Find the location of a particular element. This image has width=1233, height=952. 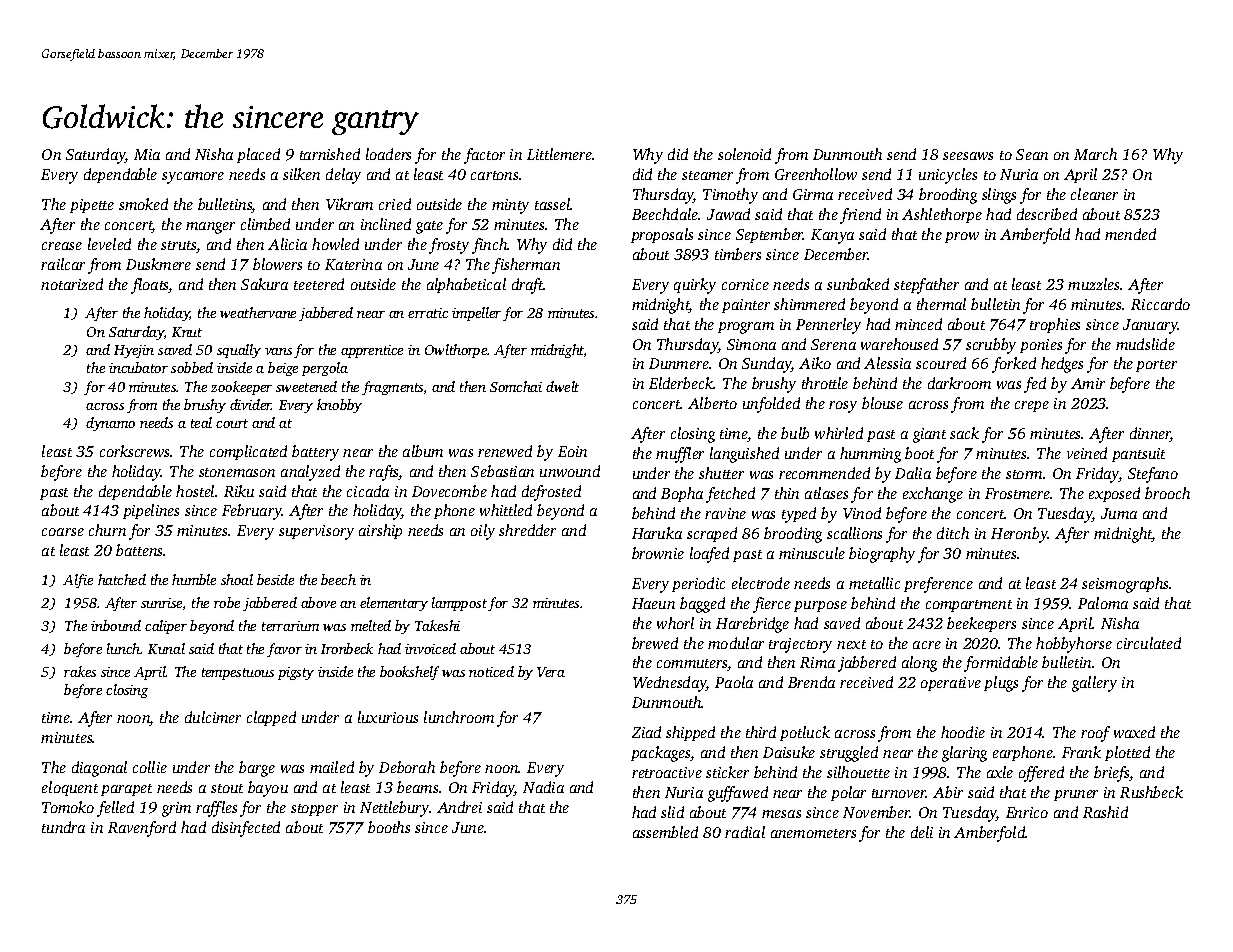

acre is located at coordinates (927, 645).
